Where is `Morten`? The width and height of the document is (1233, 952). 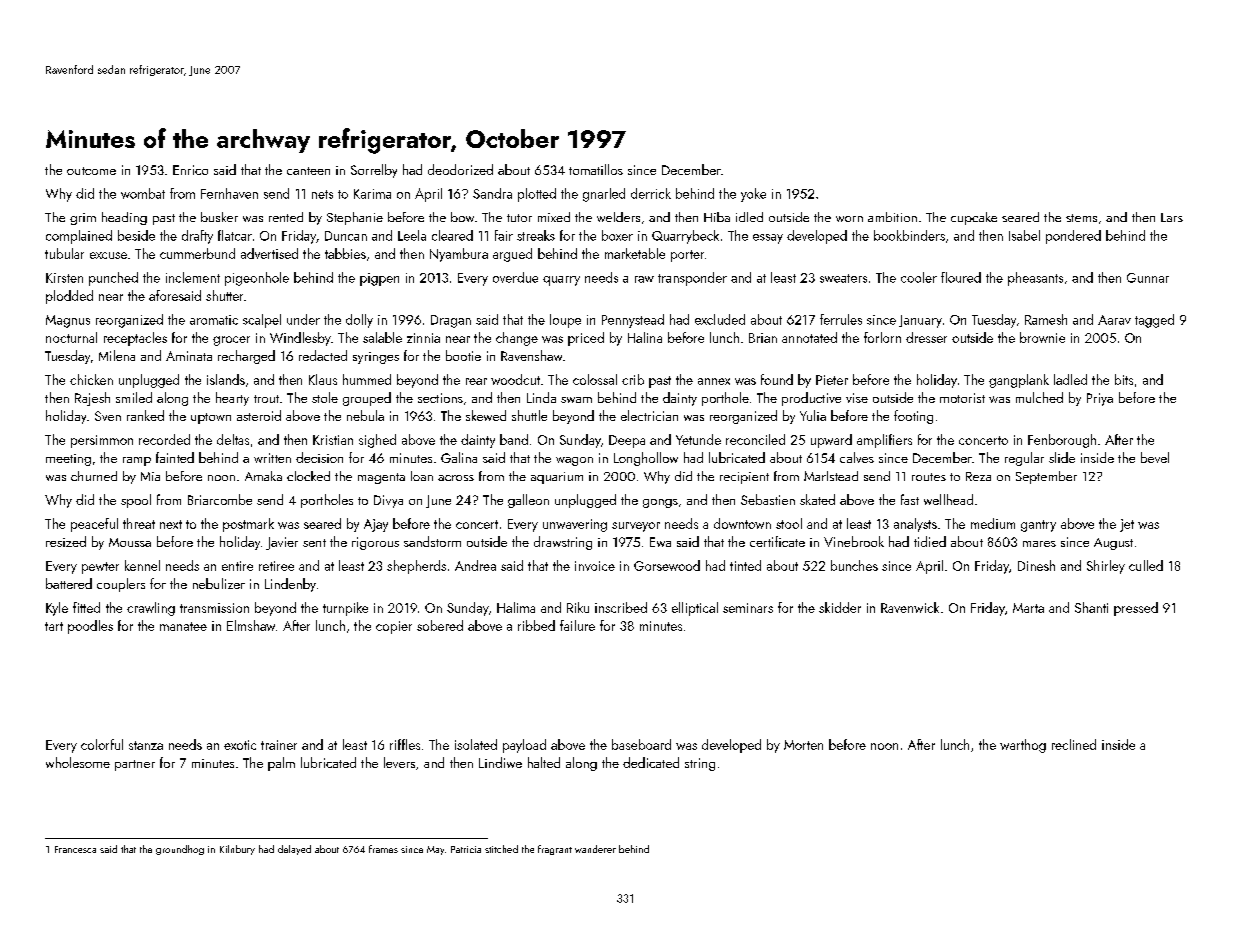 Morten is located at coordinates (803, 745).
